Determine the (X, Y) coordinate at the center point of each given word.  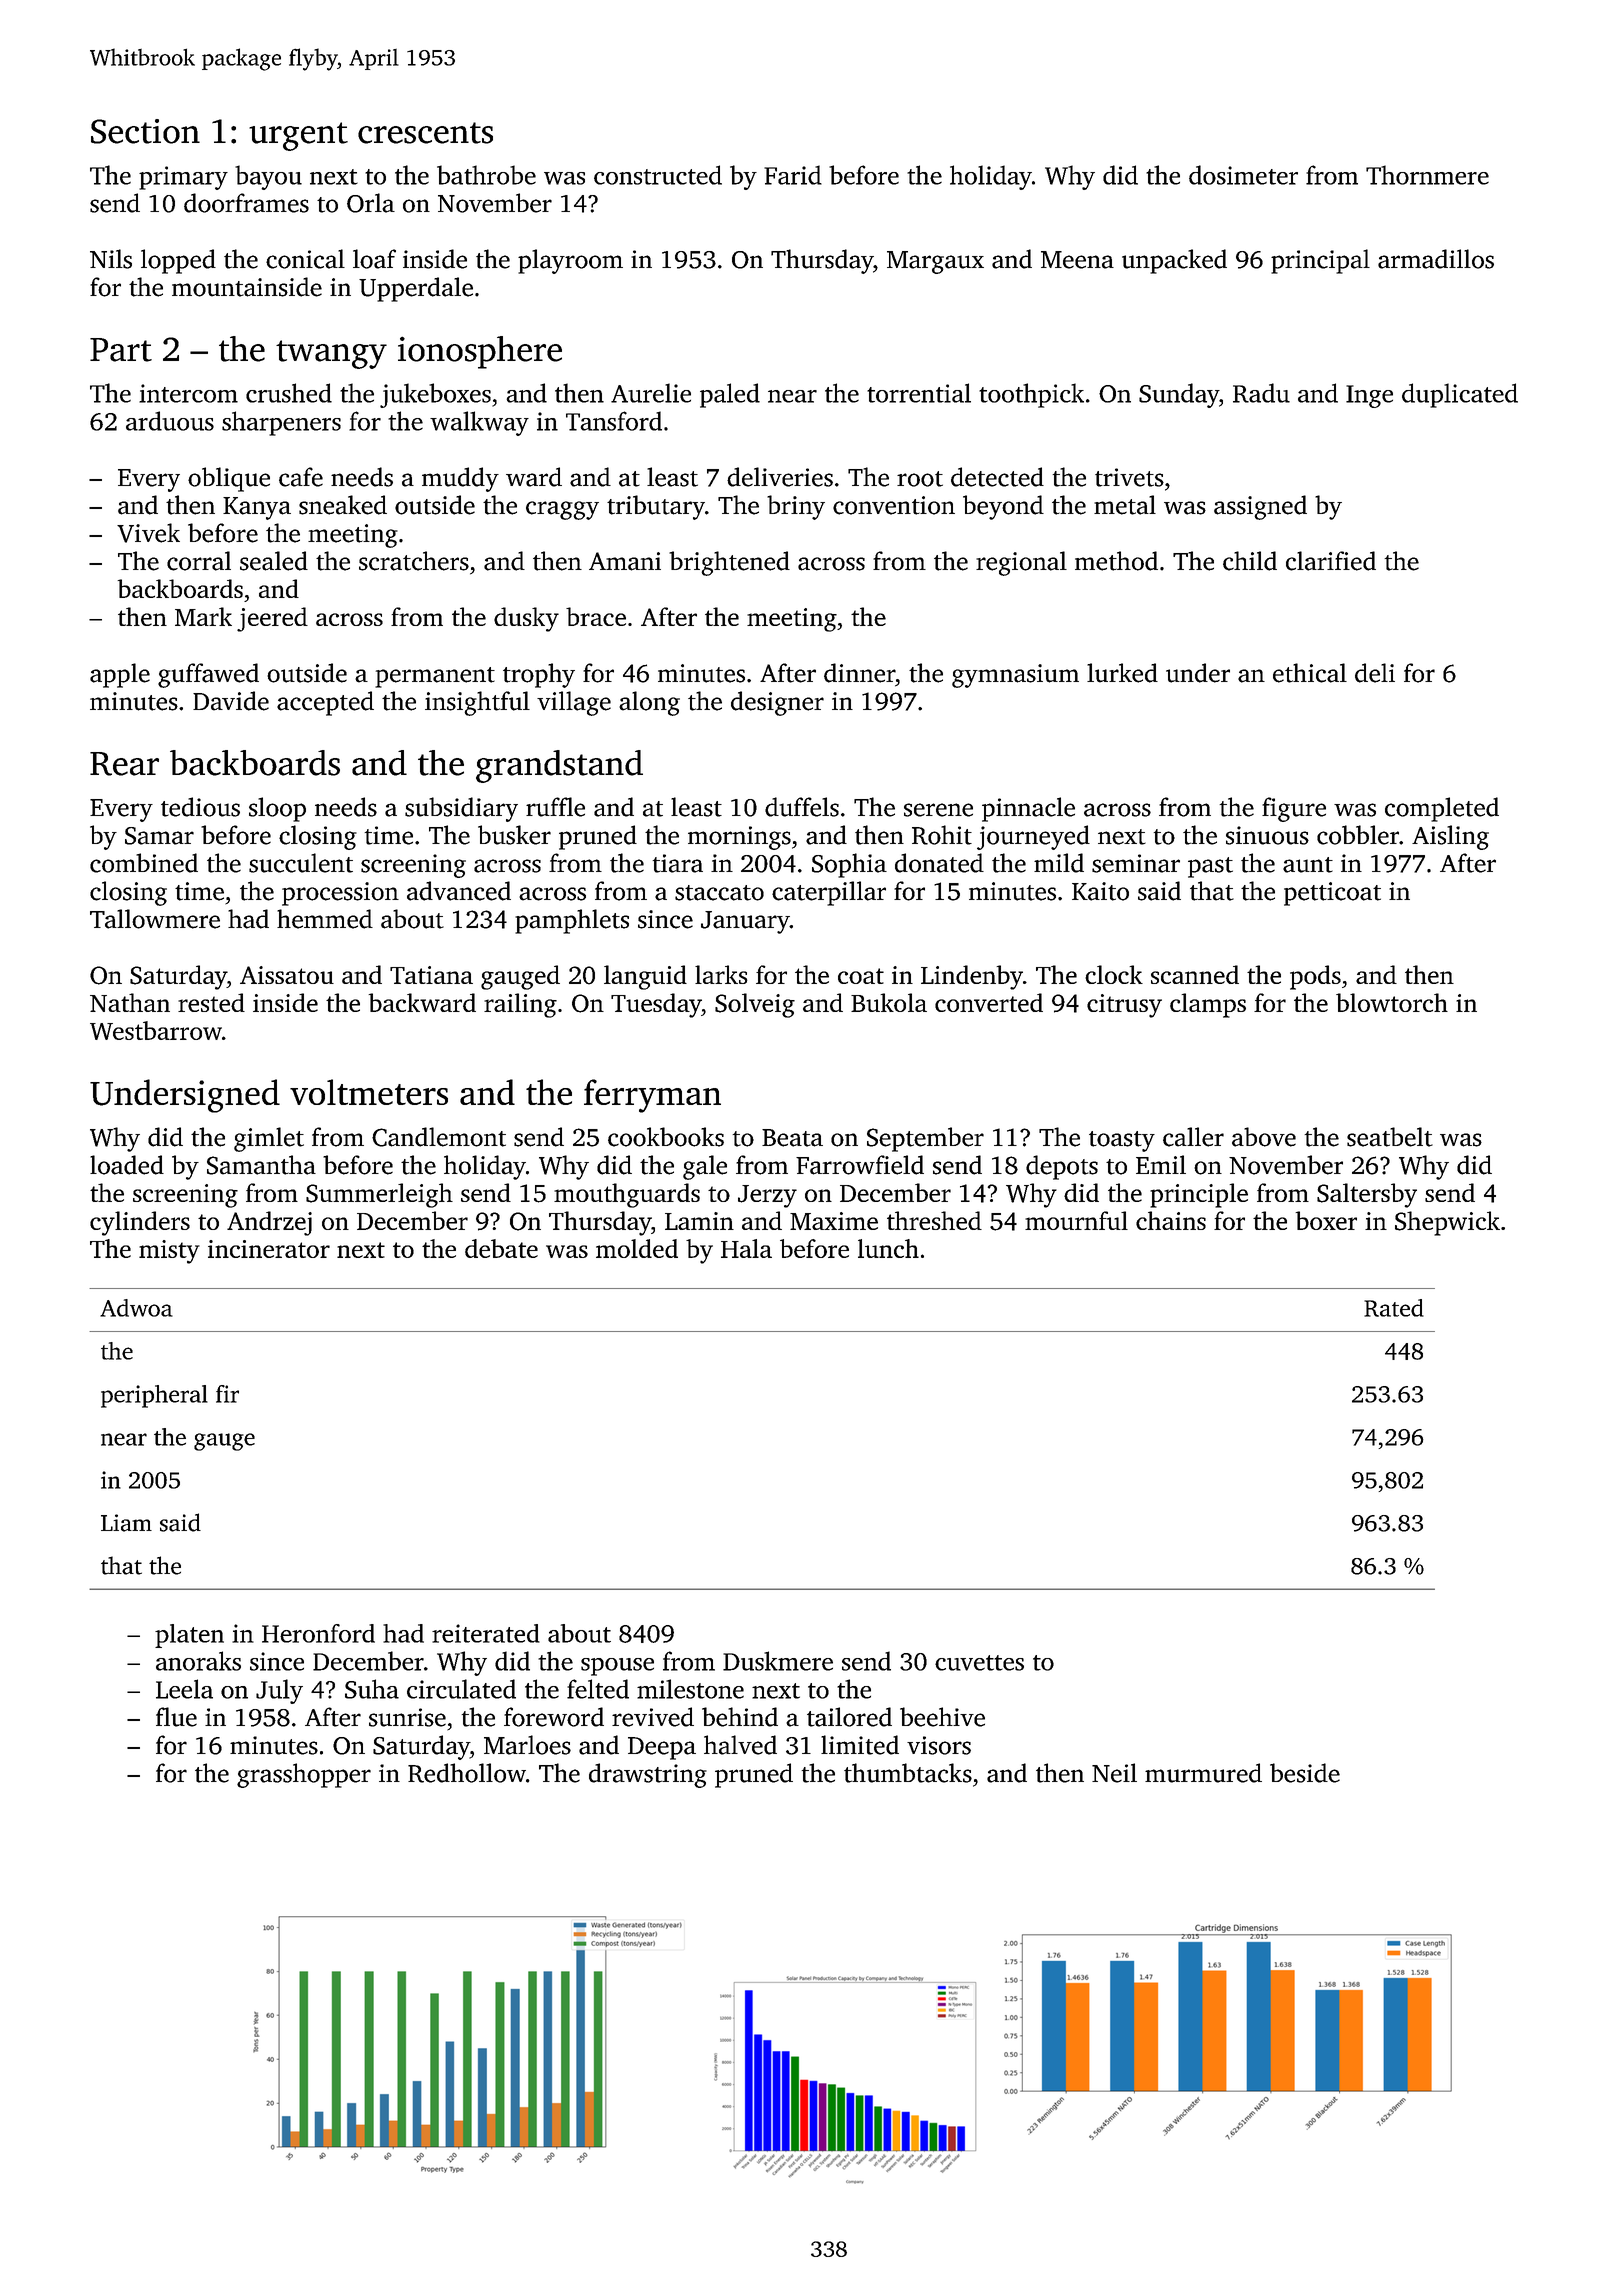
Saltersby (1367, 1195)
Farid (793, 175)
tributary (656, 507)
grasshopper (304, 1775)
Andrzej (269, 1223)
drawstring (648, 1775)
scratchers (414, 561)
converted (989, 1002)
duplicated (1460, 395)
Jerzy (767, 1196)
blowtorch (1392, 1002)
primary (183, 178)
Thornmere (1427, 175)
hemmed (325, 919)
